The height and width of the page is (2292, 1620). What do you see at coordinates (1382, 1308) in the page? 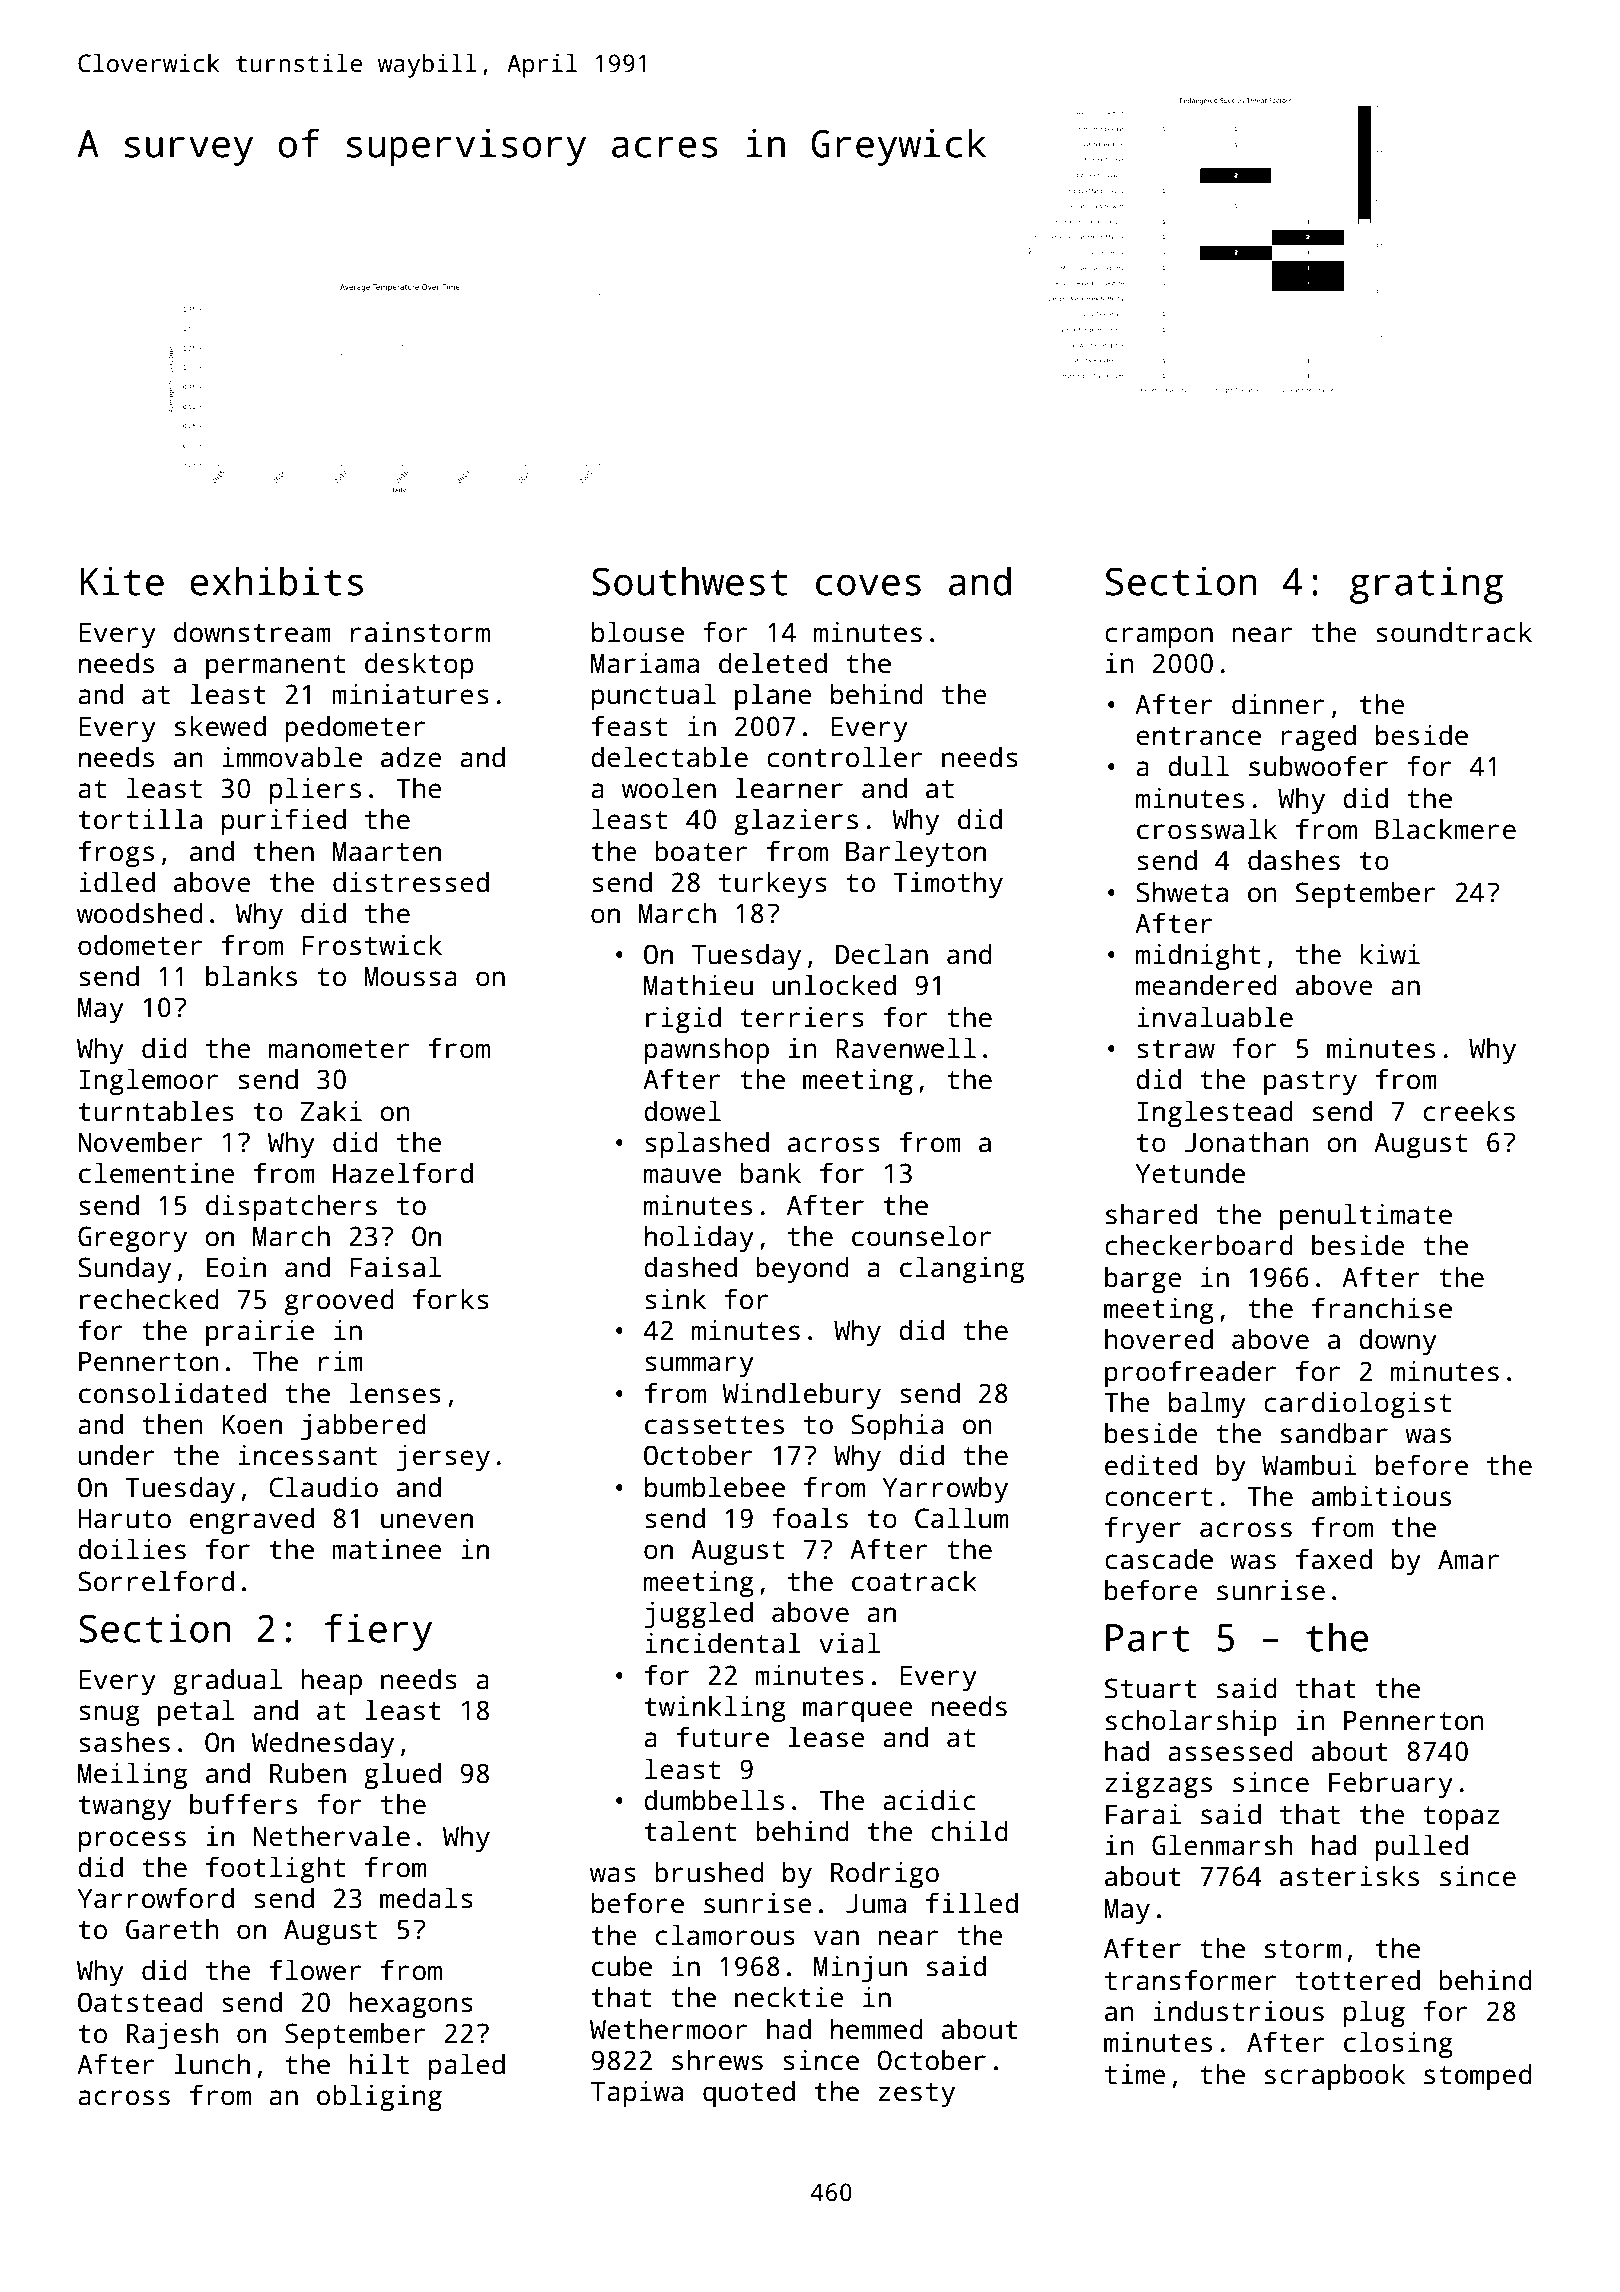
I see `franchise` at bounding box center [1382, 1308].
